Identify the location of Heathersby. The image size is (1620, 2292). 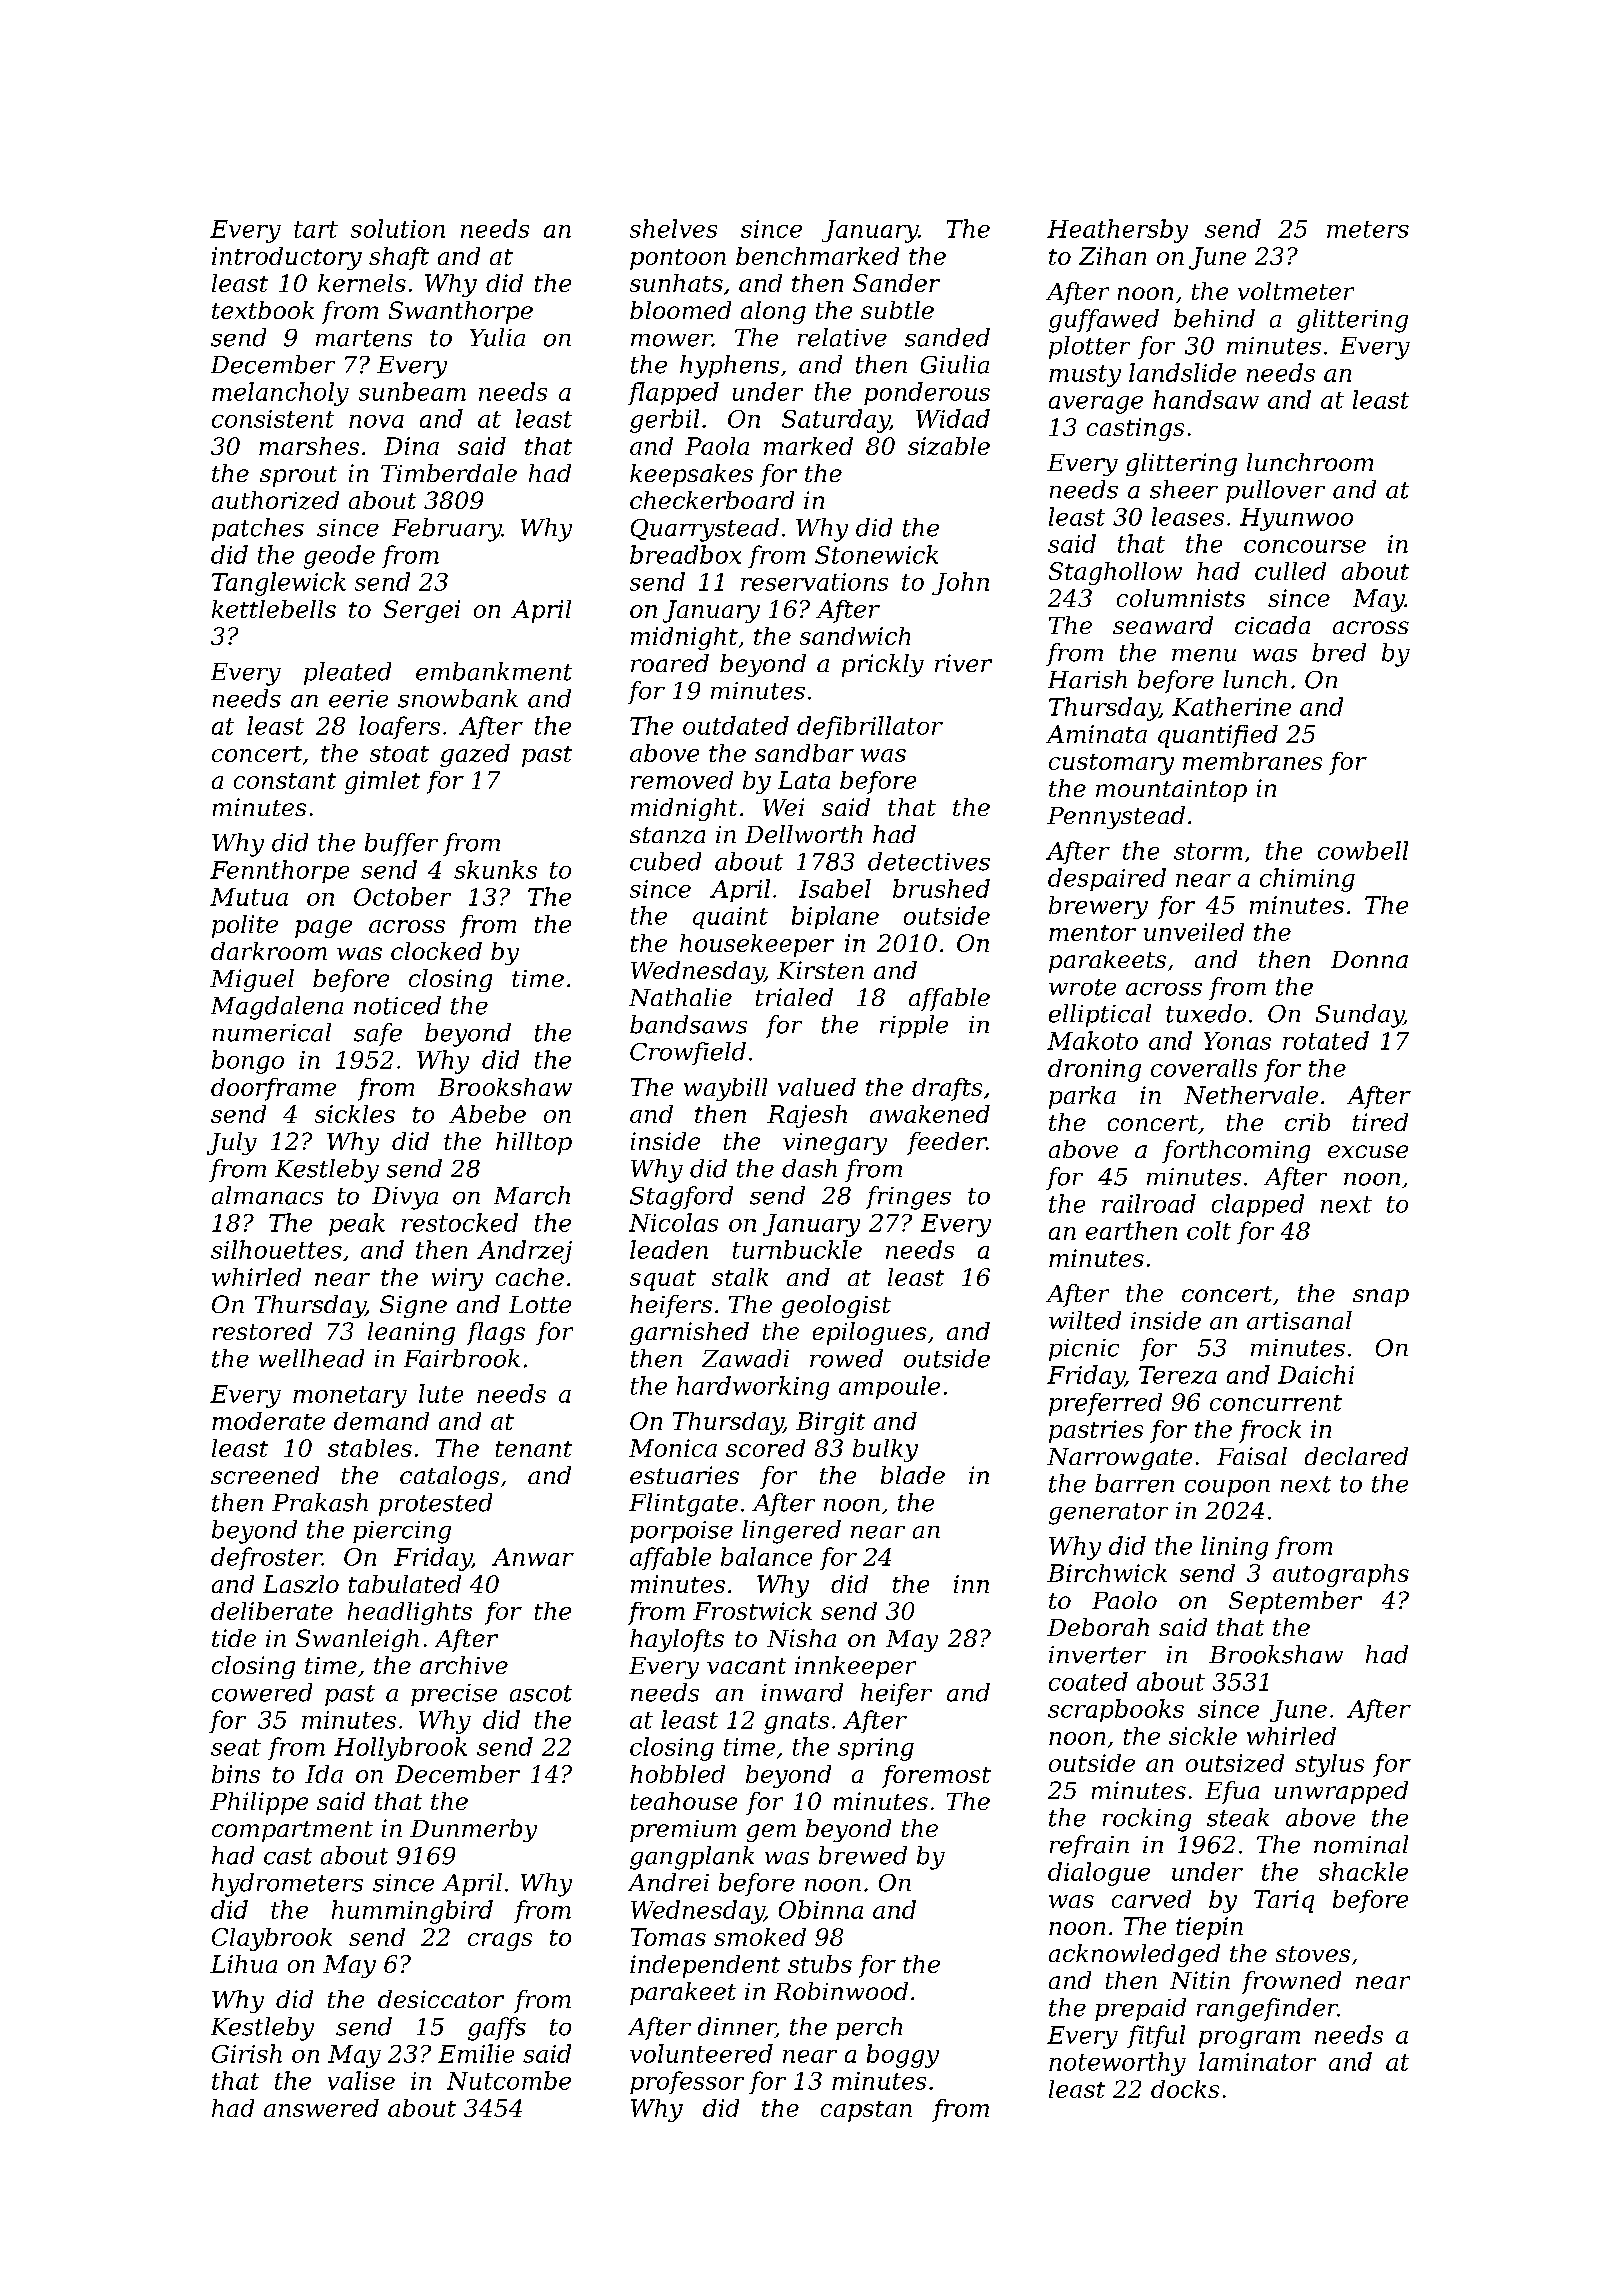
(1117, 231).
